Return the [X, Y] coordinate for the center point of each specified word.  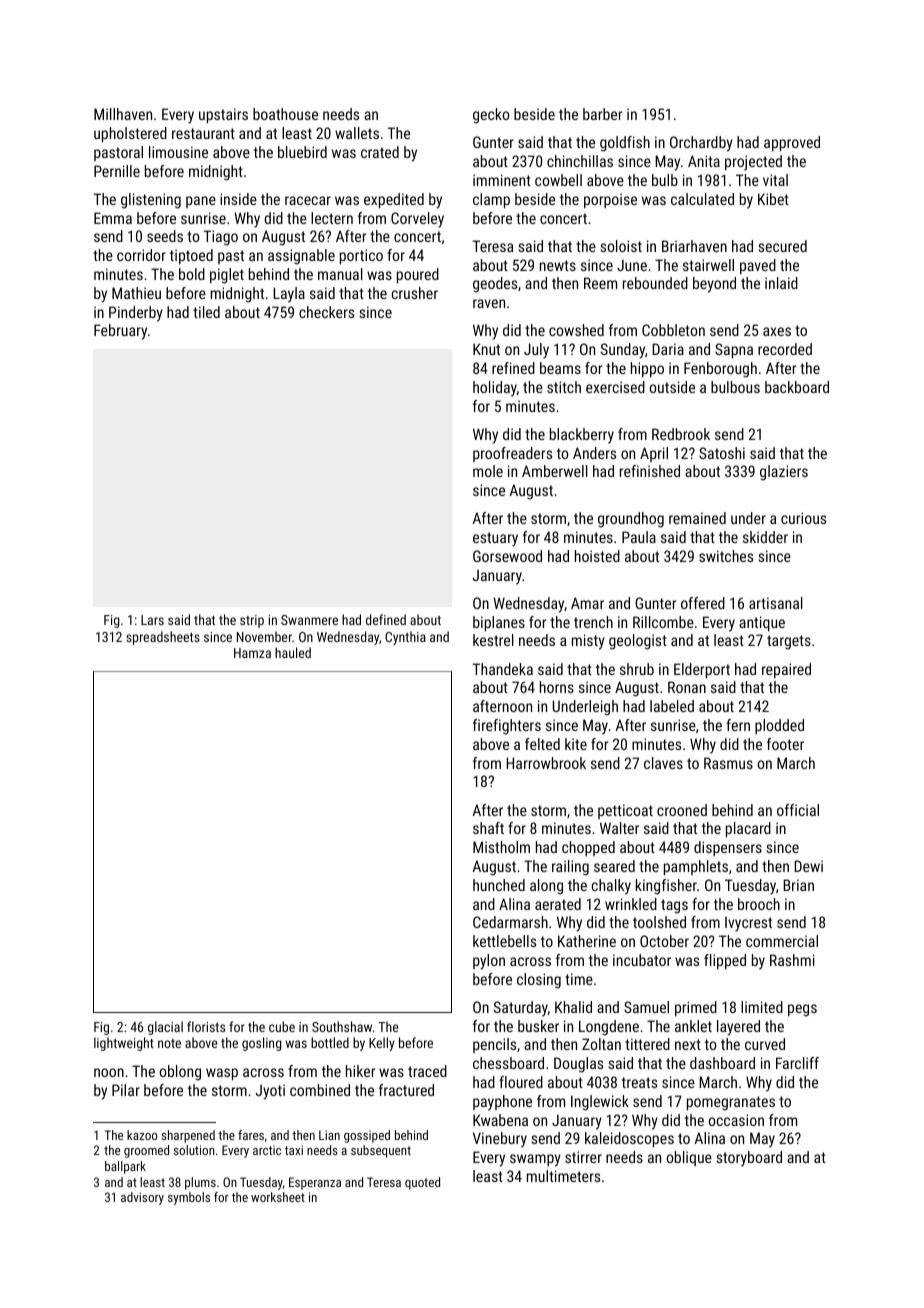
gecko [491, 116]
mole [488, 471]
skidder [765, 537]
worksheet [278, 1197]
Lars [152, 620]
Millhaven [123, 114]
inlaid [781, 283]
